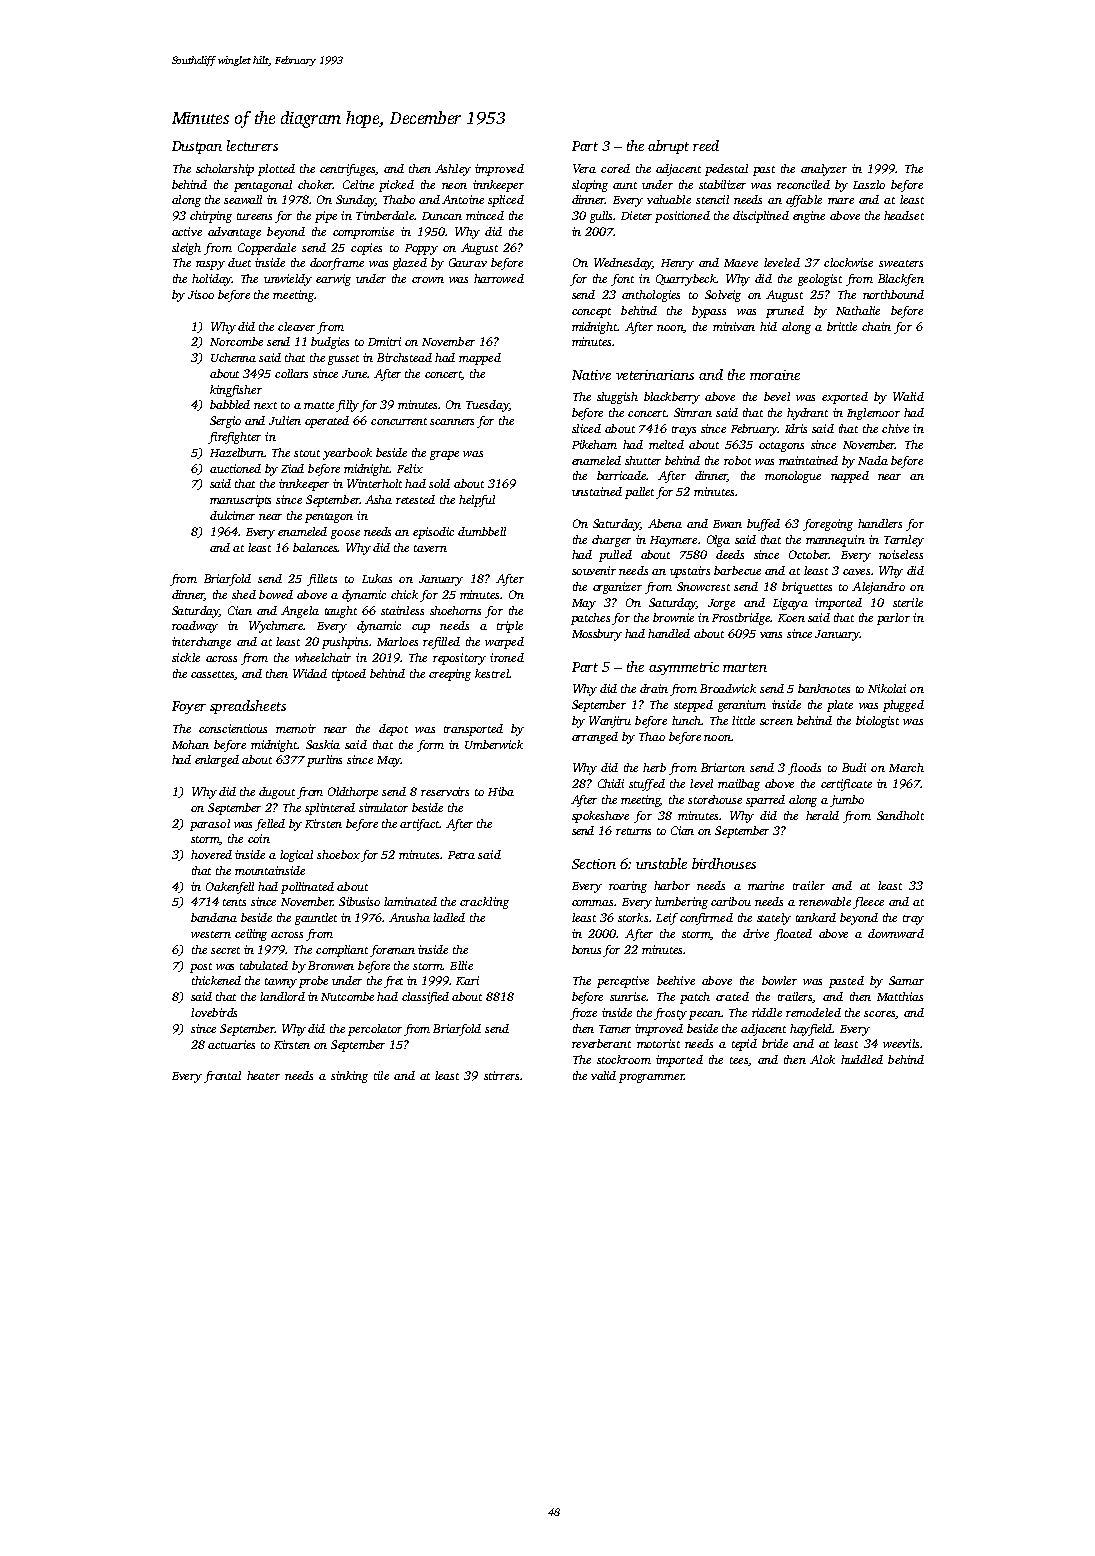 This screenshot has height=1556, width=1095. What do you see at coordinates (234, 233) in the screenshot?
I see `advantage` at bounding box center [234, 233].
